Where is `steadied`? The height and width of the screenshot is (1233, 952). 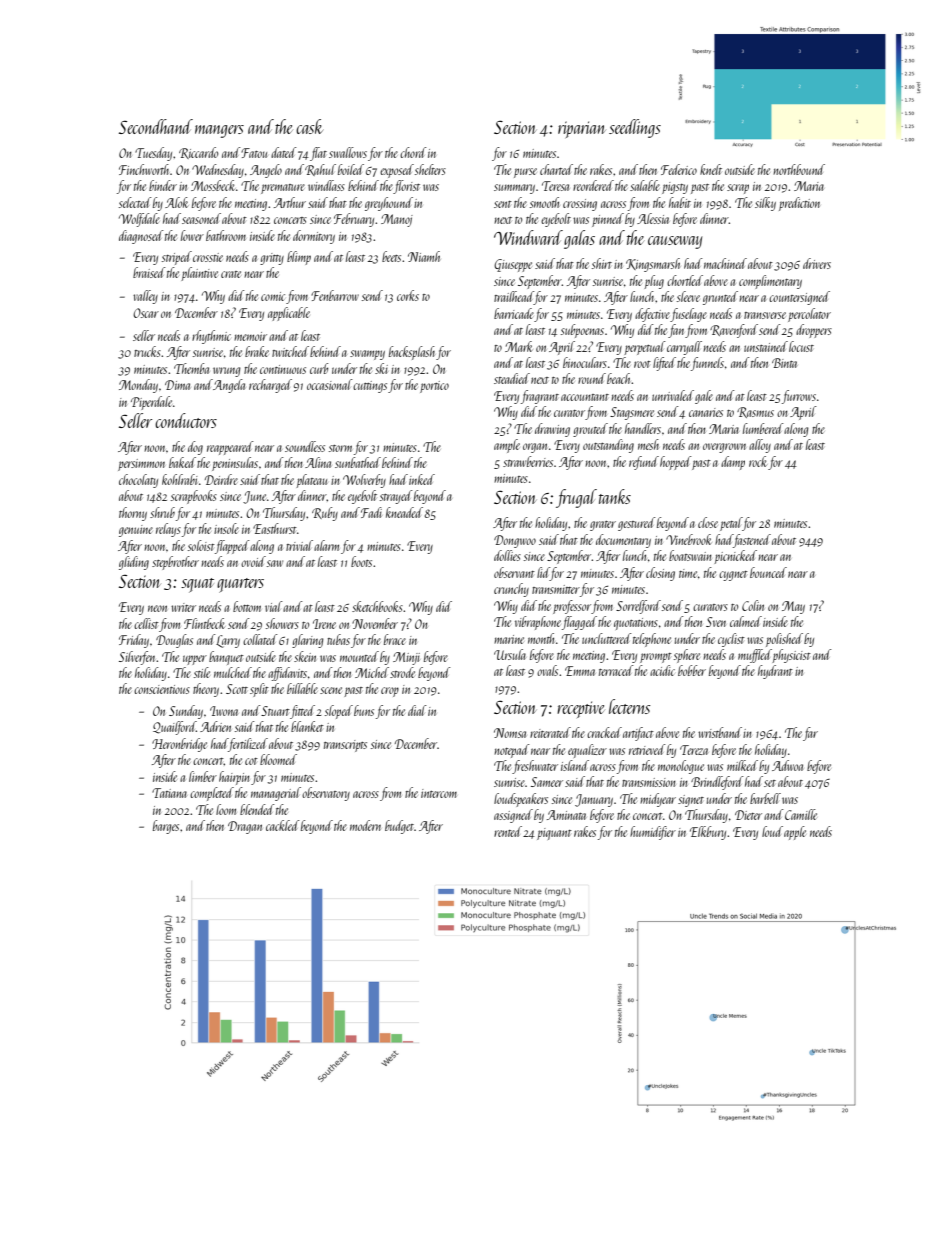
steadied is located at coordinates (512, 378).
